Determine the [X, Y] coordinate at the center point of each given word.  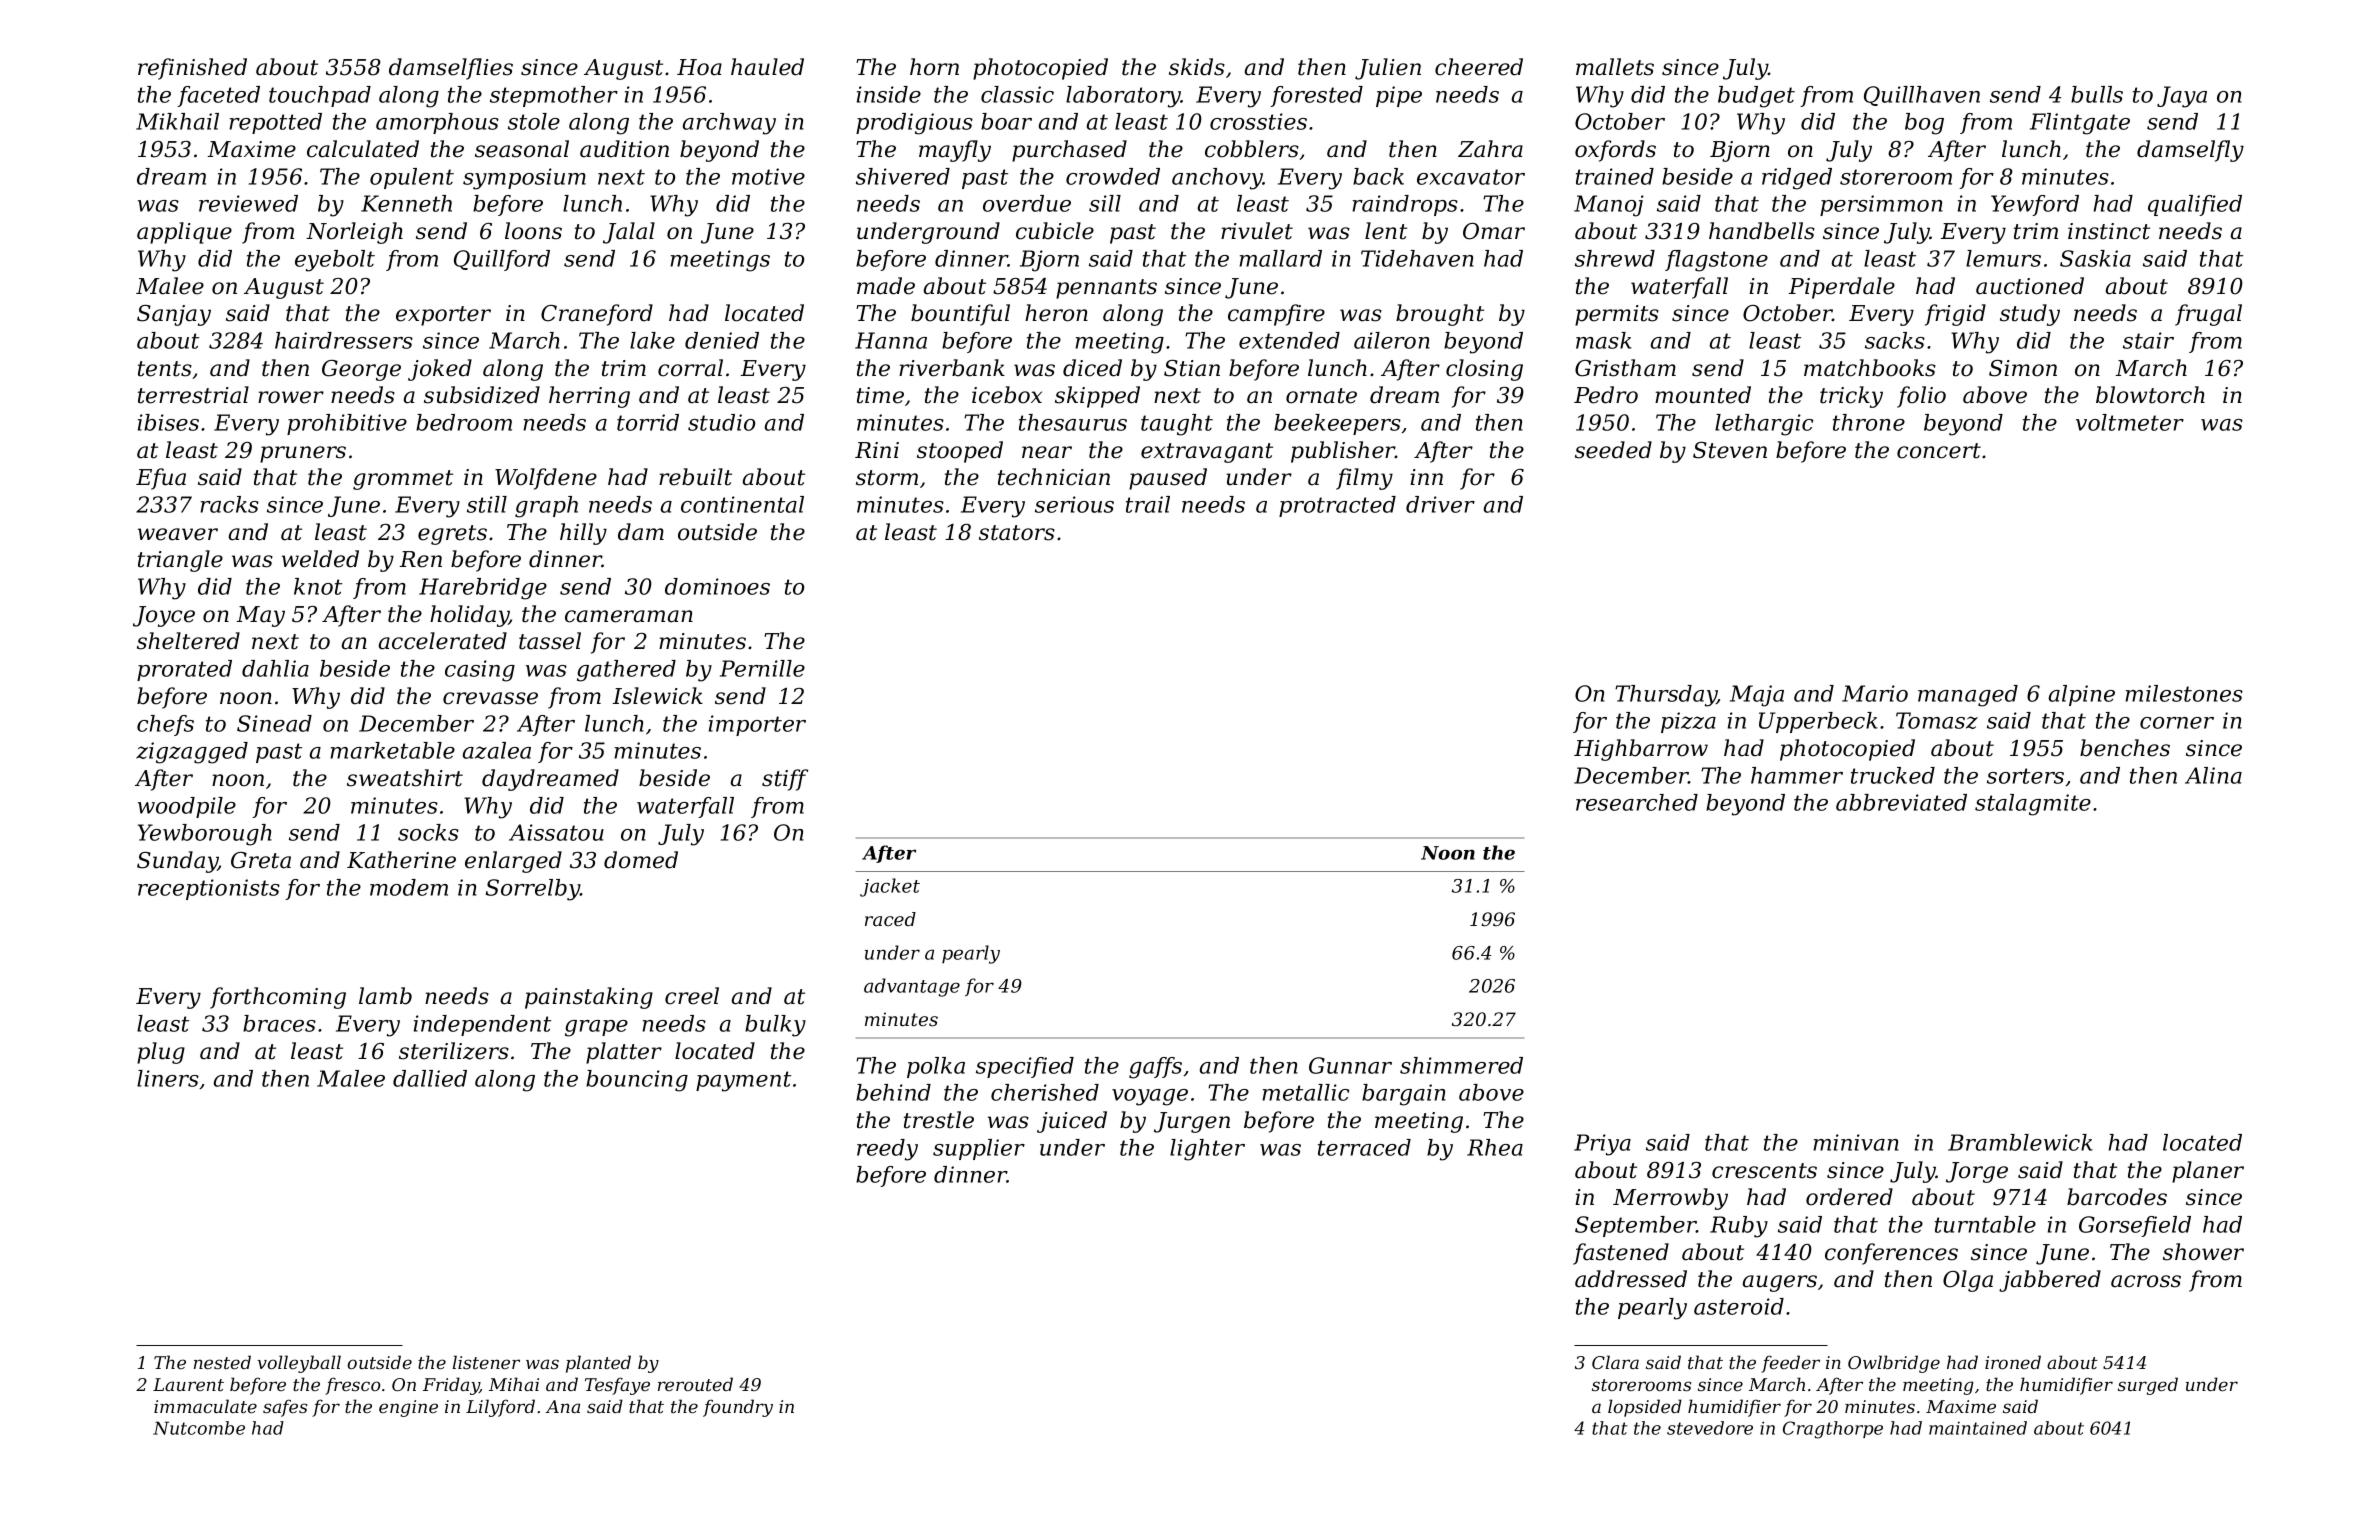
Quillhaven [1922, 96]
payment [743, 1081]
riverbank [952, 368]
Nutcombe [199, 1428]
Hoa [699, 67]
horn [934, 67]
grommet [403, 480]
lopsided [1645, 1408]
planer [2208, 1172]
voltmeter [2130, 422]
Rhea [1495, 1147]
